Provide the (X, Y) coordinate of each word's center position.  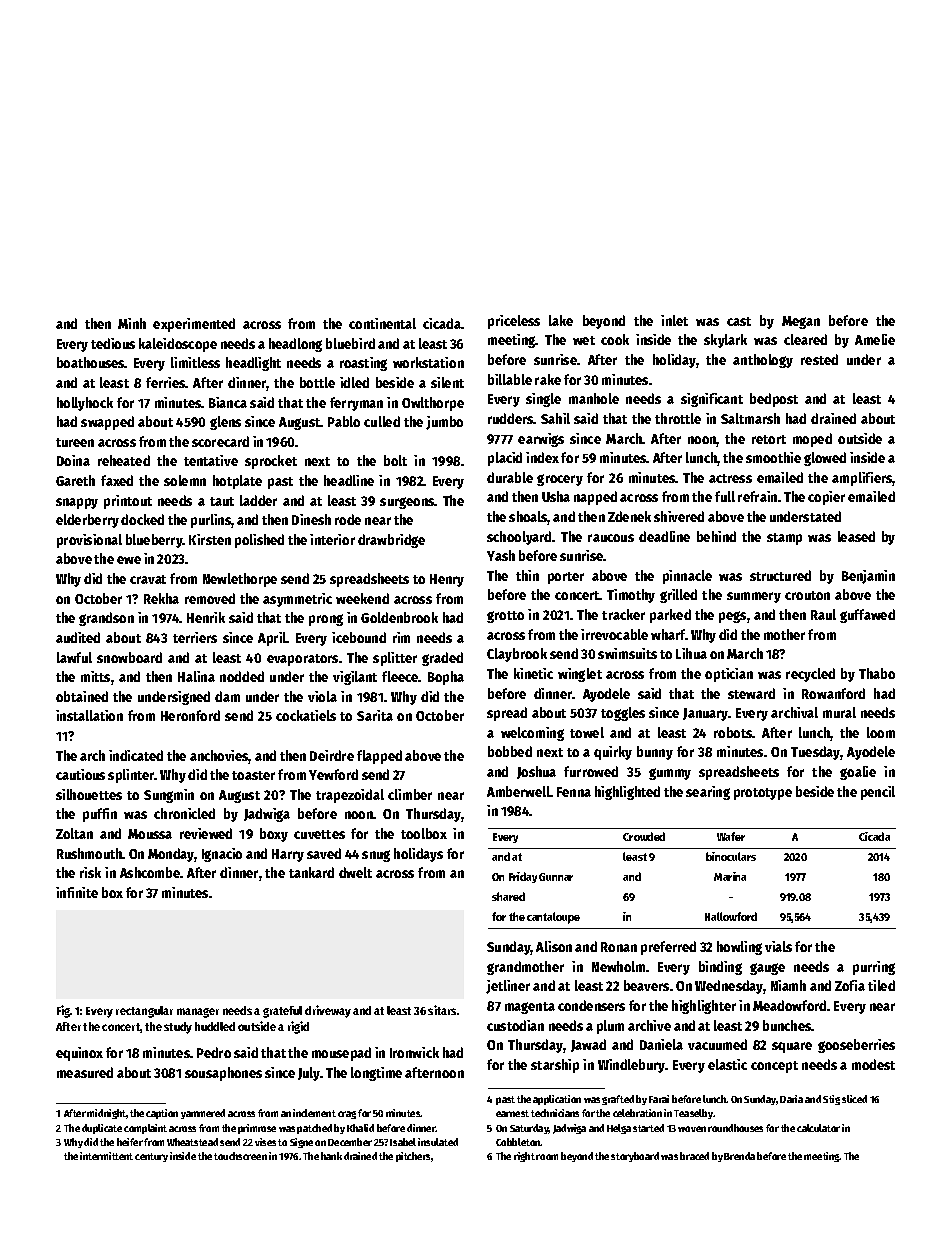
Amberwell (519, 791)
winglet (580, 675)
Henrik (206, 617)
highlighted (627, 793)
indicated (136, 755)
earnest (512, 1113)
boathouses (91, 362)
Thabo (877, 673)
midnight (106, 1114)
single (543, 400)
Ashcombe (150, 872)
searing (708, 793)
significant (712, 400)
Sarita (375, 715)
